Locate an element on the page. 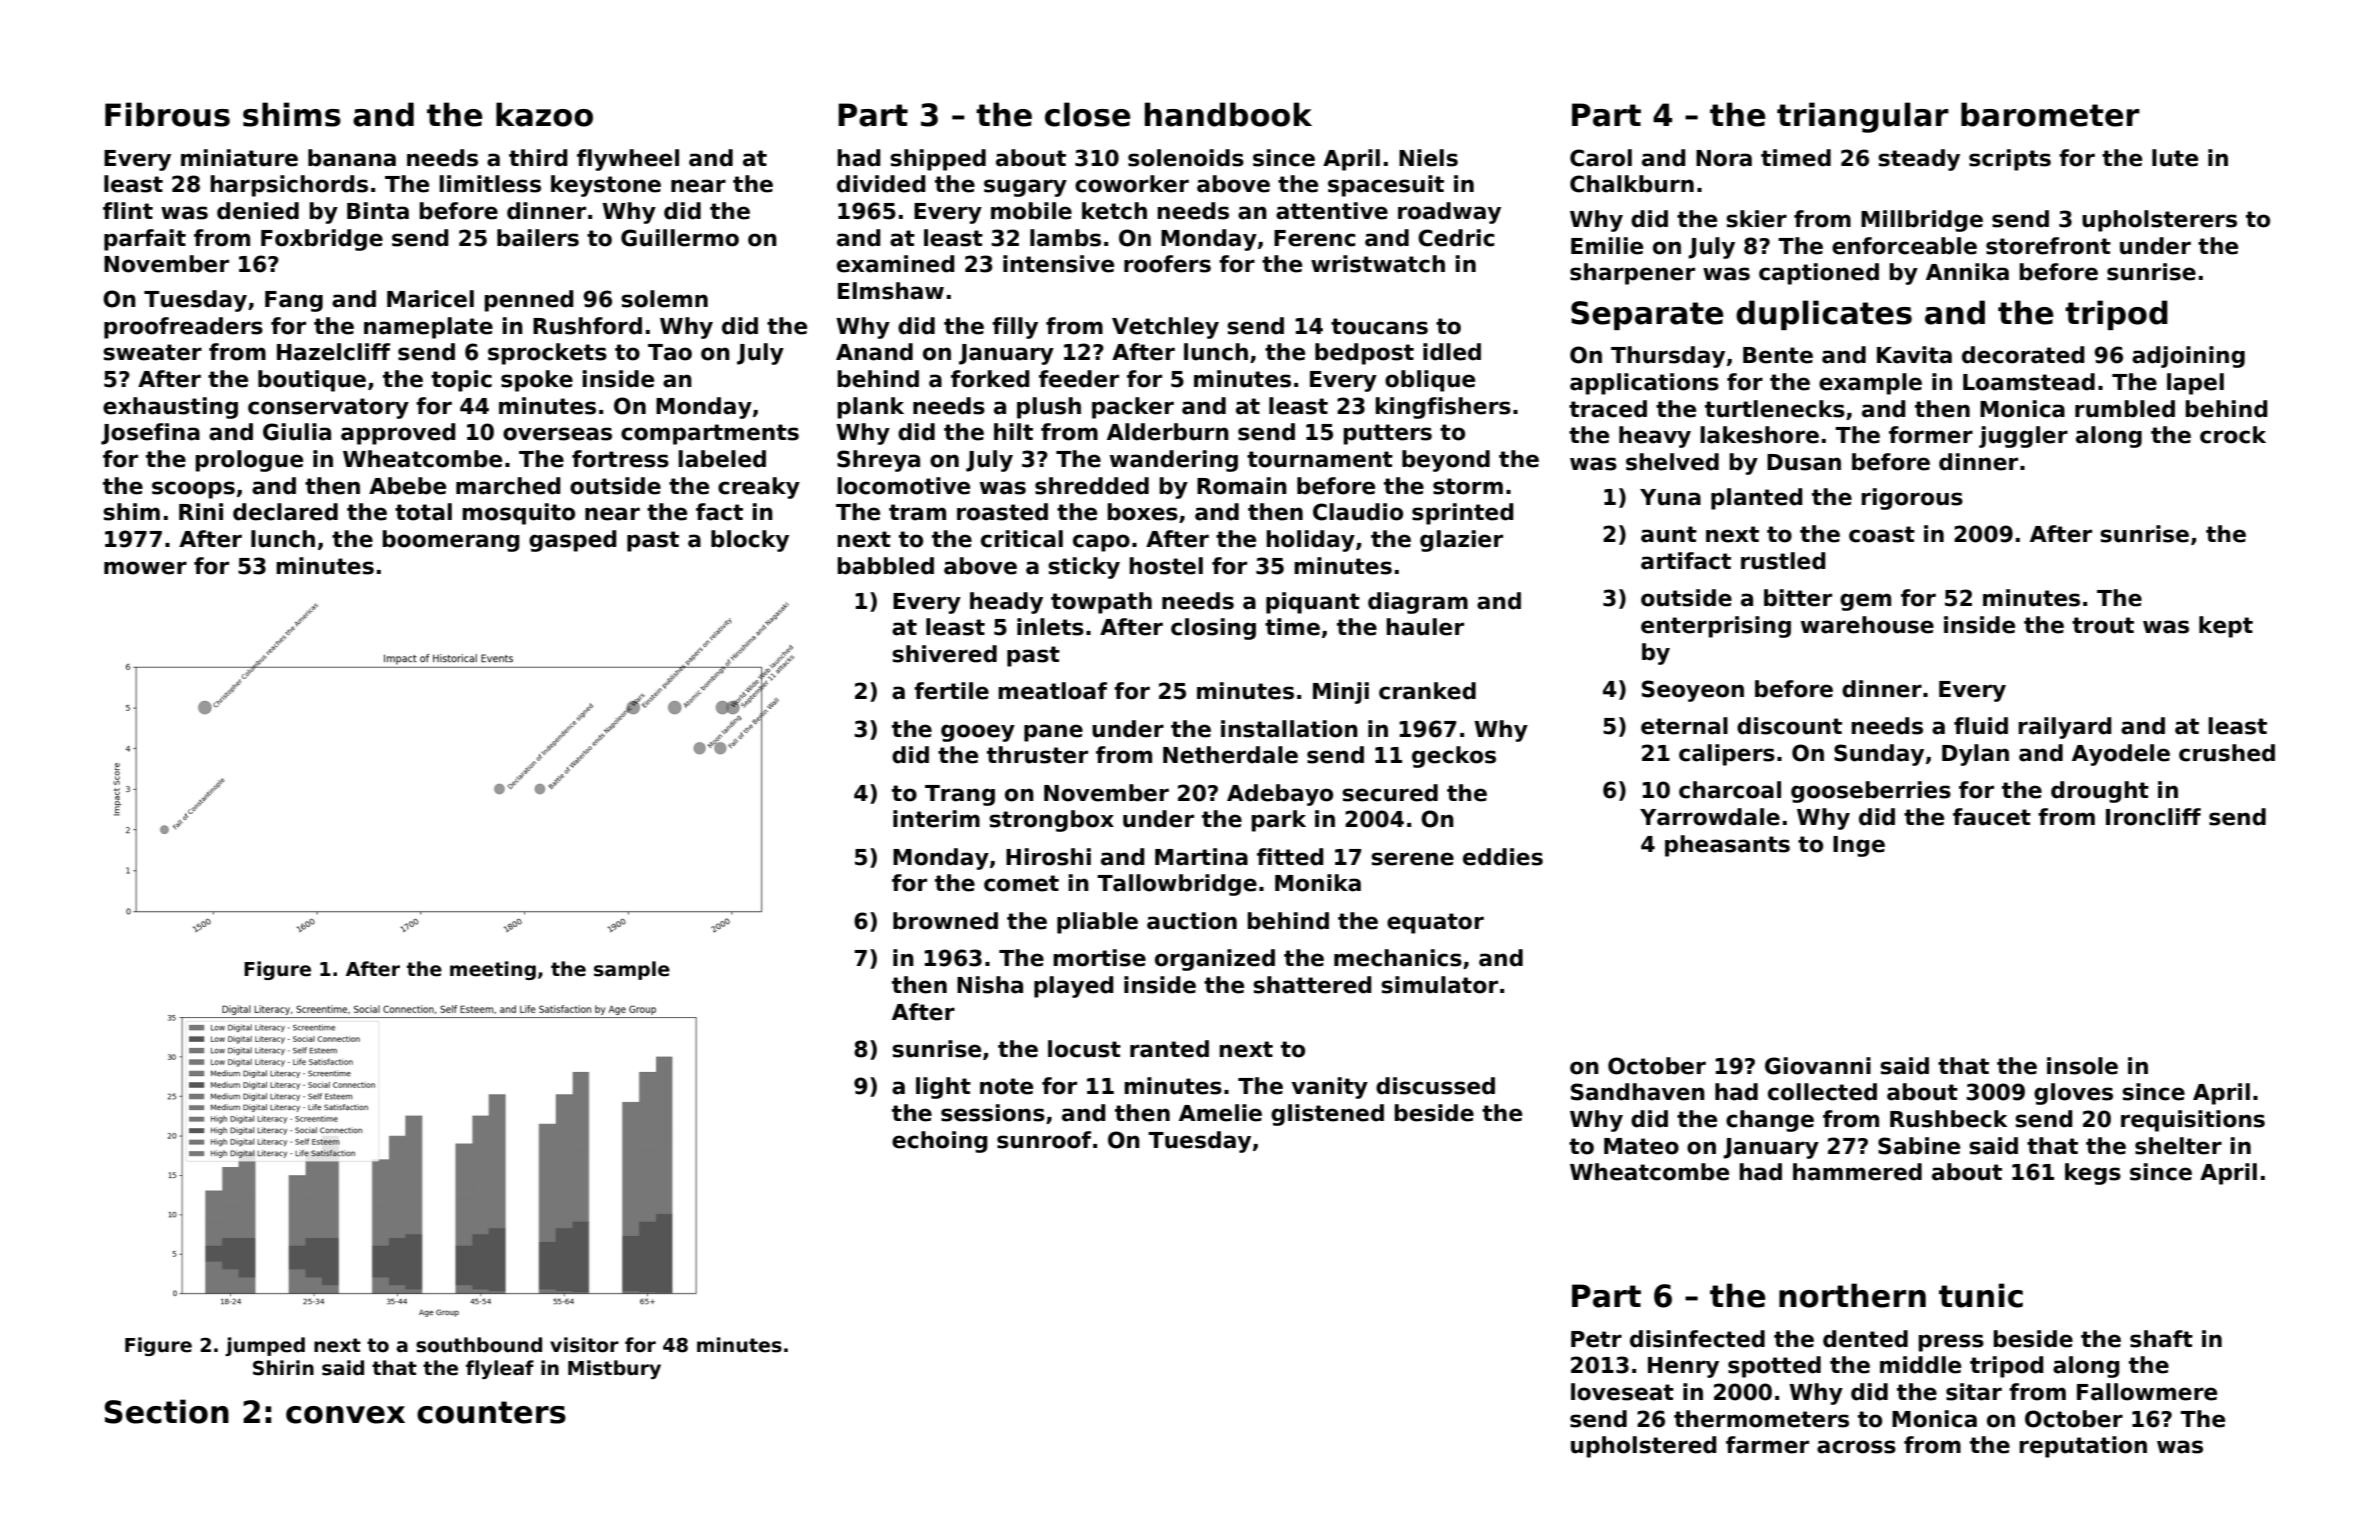 This page has width=2380, height=1540. meeting is located at coordinates (493, 970).
